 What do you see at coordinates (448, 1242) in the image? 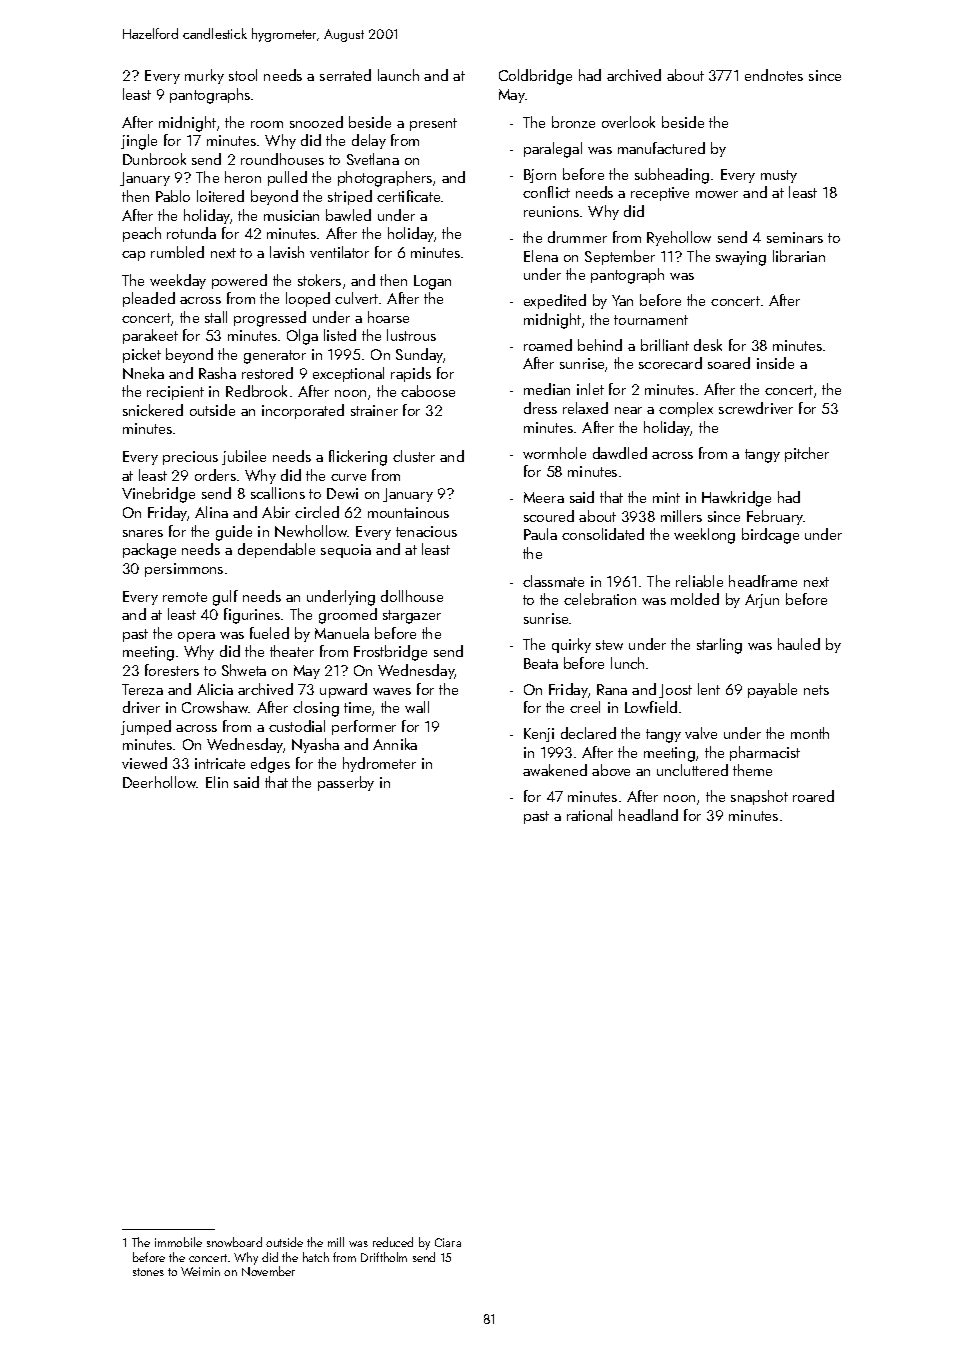
I see `Ciara` at bounding box center [448, 1242].
